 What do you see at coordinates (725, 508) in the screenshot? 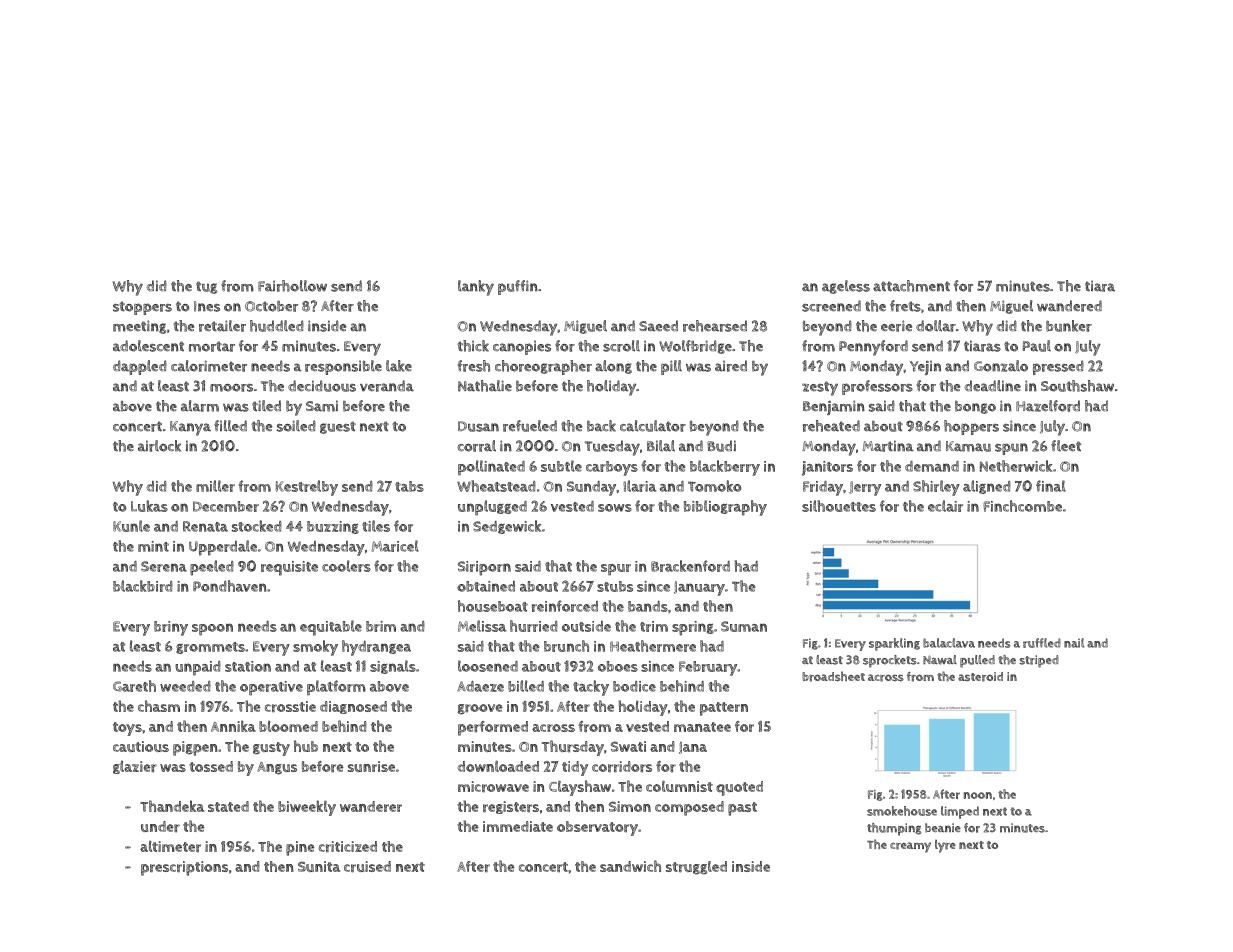
I see `bibliography` at bounding box center [725, 508].
